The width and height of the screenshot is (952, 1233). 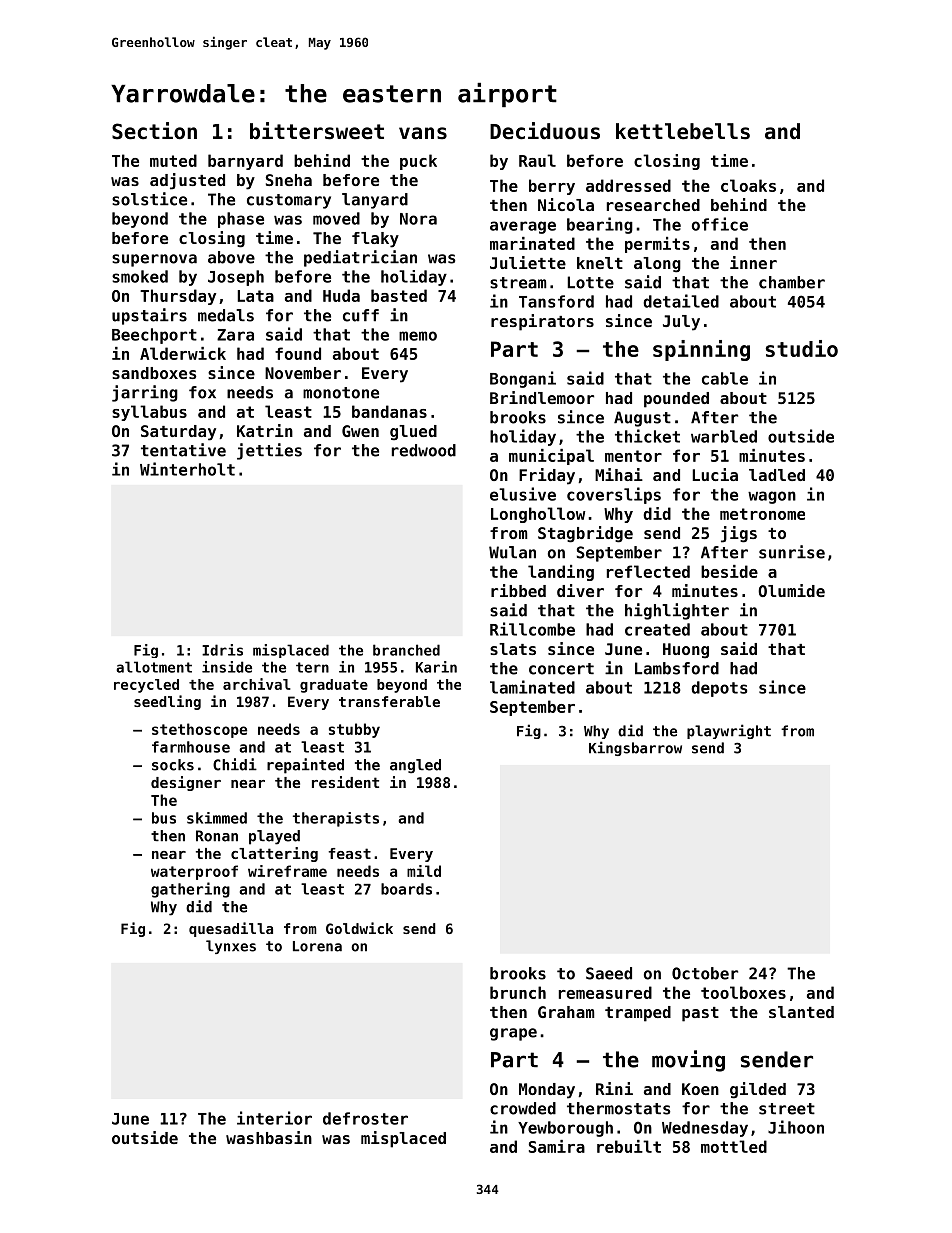 I want to click on October, so click(x=705, y=973).
